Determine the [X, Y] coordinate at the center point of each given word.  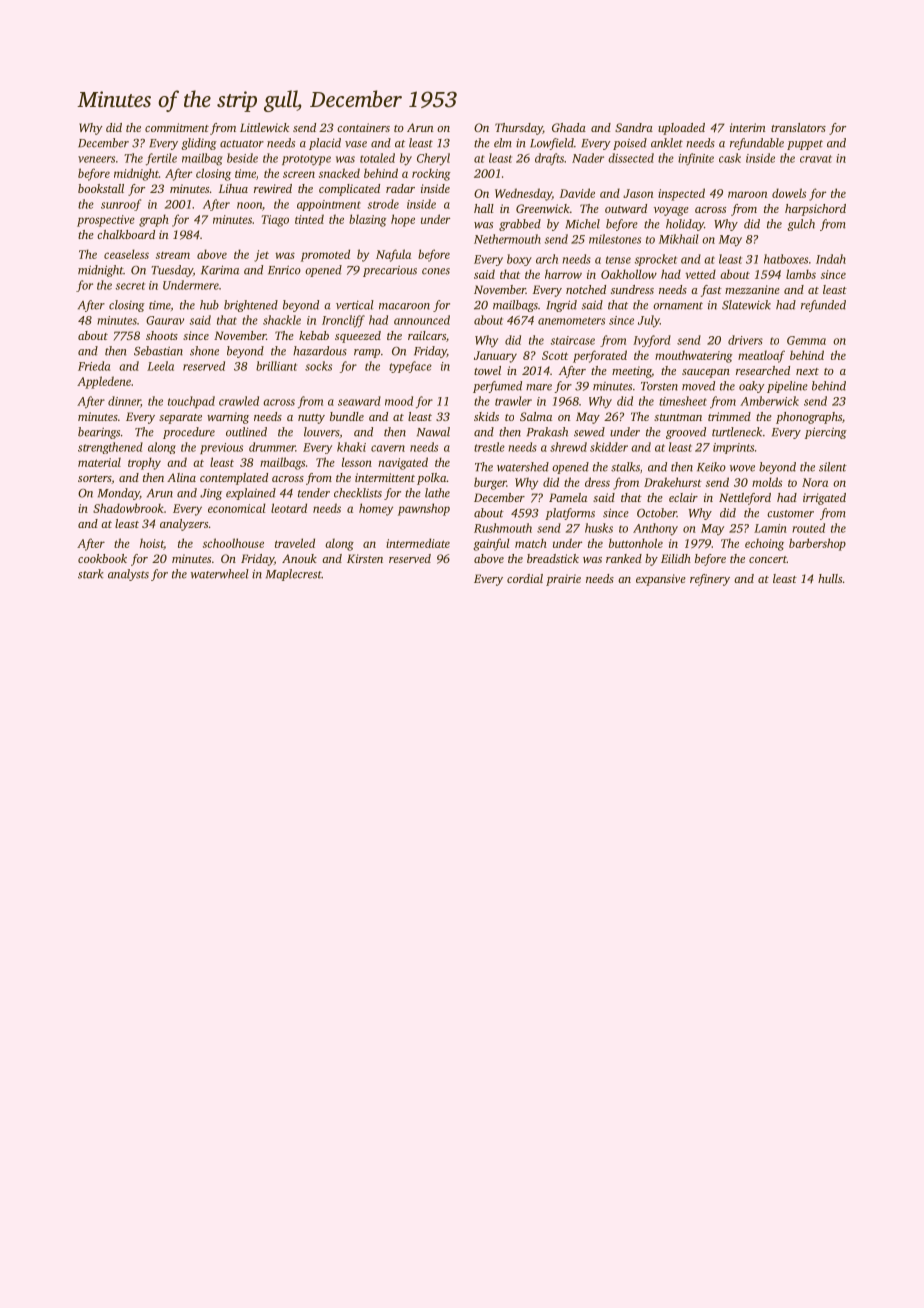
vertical [355, 305]
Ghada [569, 127]
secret [130, 286]
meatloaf [761, 356]
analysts [128, 575]
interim [748, 127]
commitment [177, 127]
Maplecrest [294, 575]
